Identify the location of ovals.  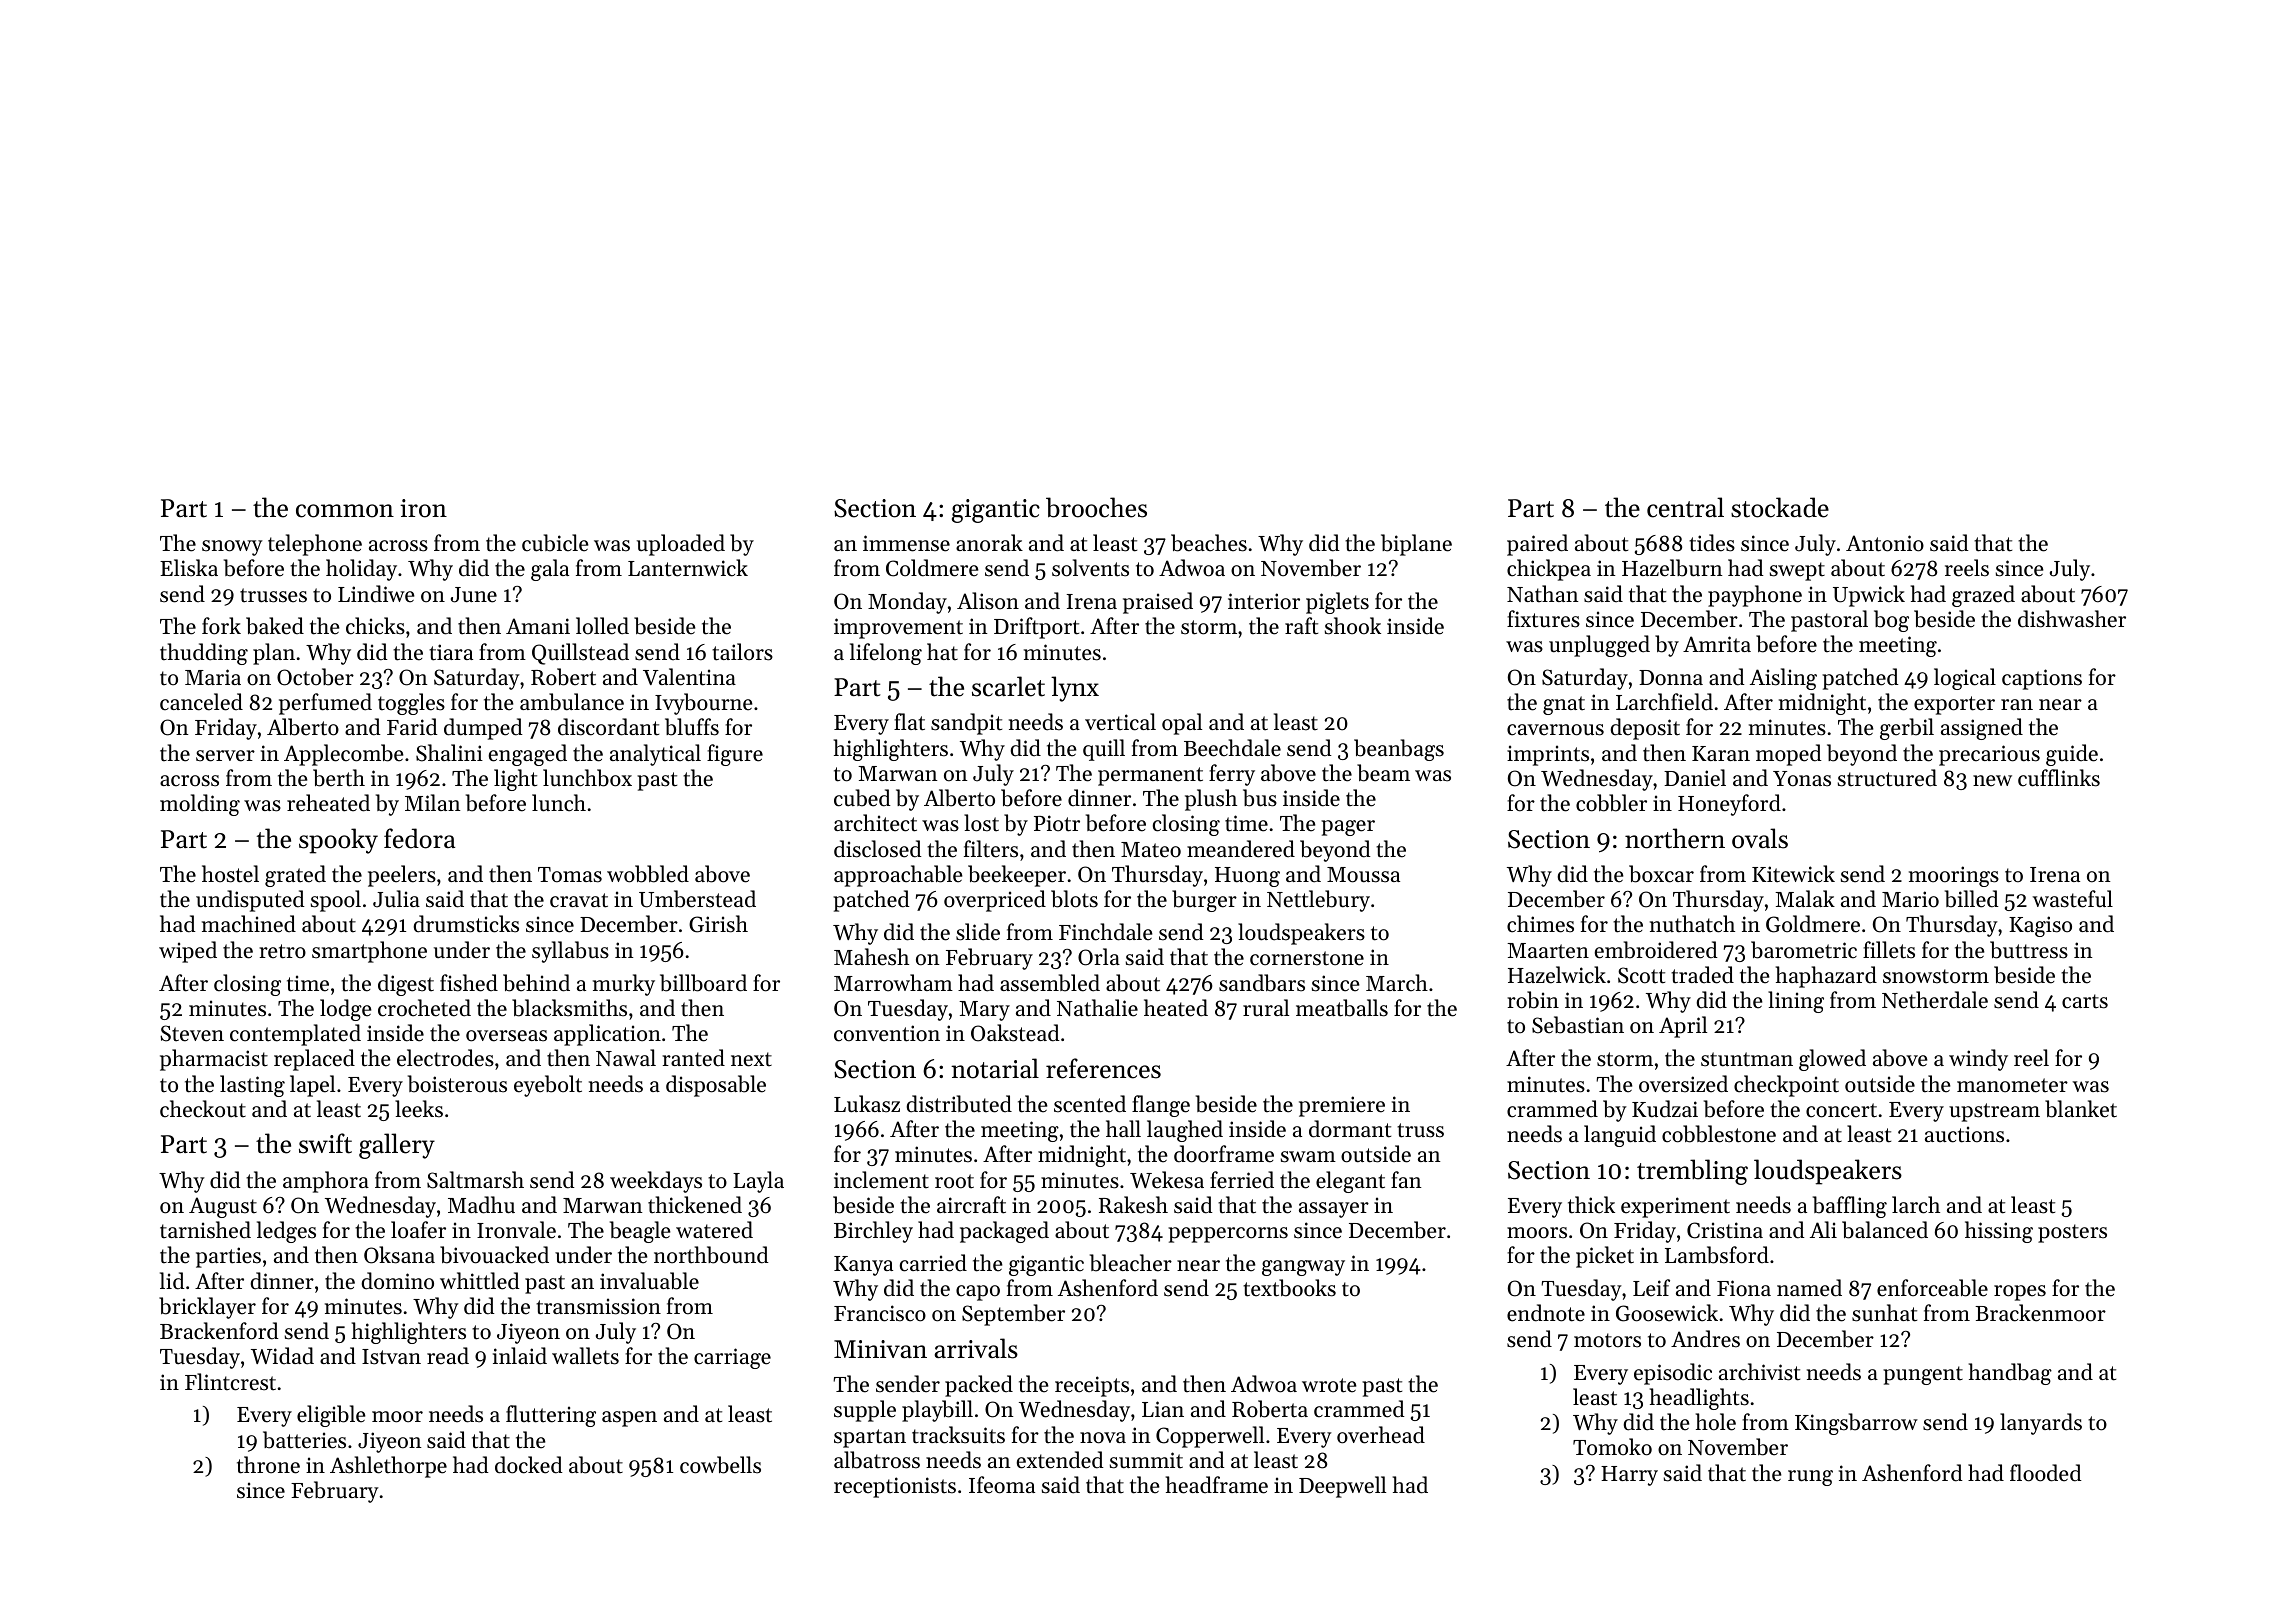
(1760, 838).
